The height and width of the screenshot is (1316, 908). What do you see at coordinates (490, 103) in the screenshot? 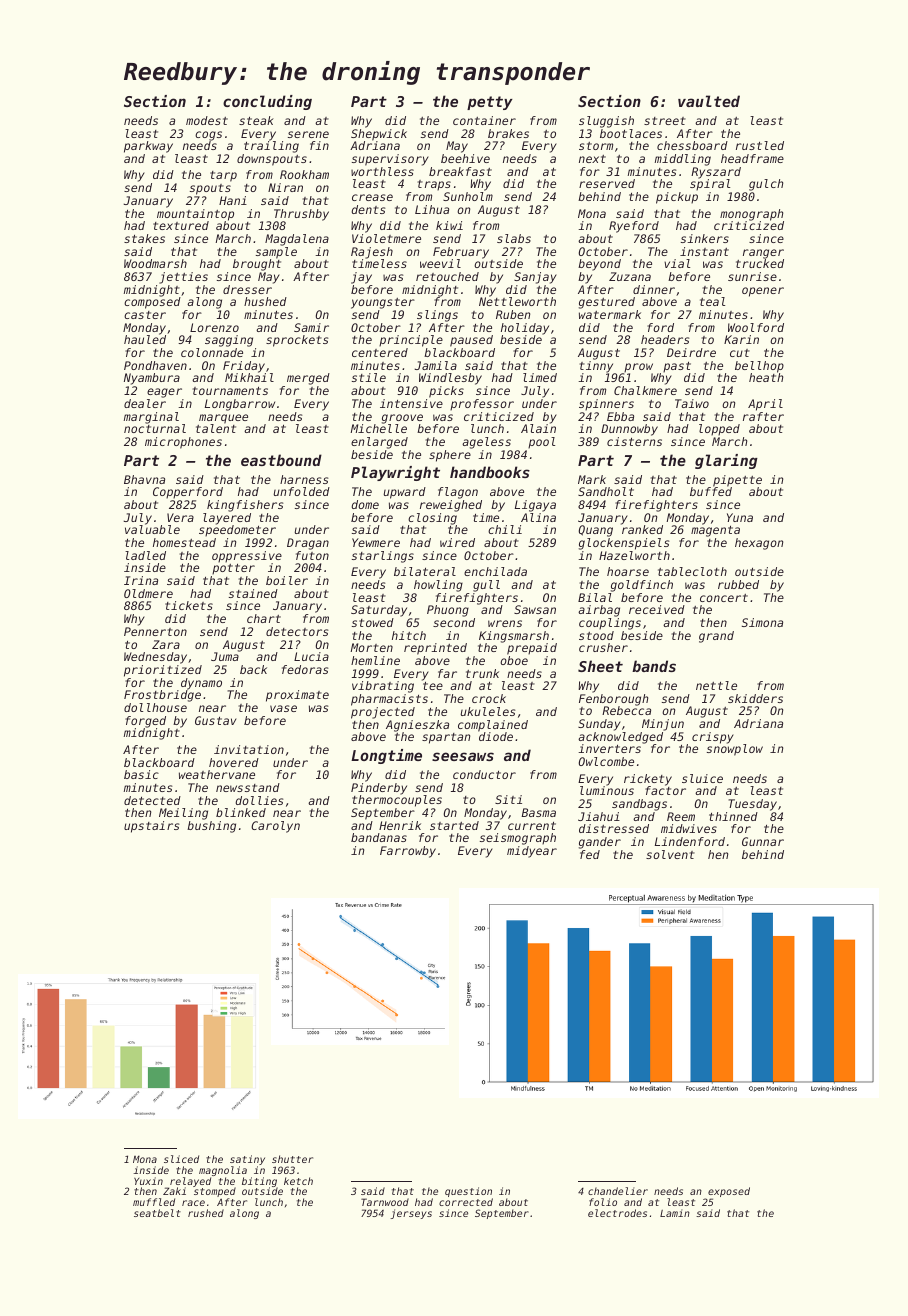
I see `petty` at bounding box center [490, 103].
